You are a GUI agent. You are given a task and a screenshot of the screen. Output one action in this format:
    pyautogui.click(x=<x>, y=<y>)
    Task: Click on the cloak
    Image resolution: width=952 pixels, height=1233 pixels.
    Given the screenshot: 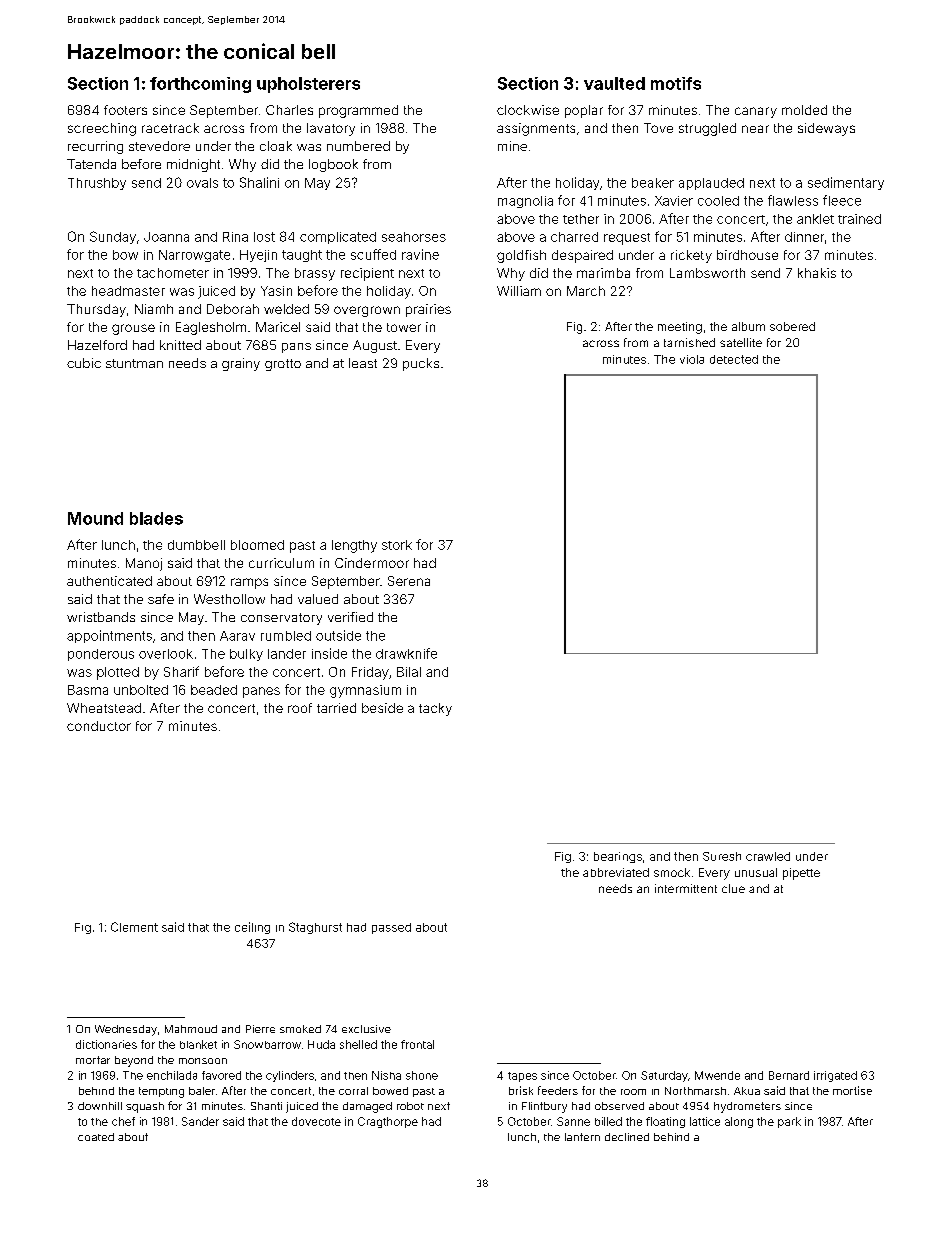 What is the action you would take?
    pyautogui.click(x=276, y=146)
